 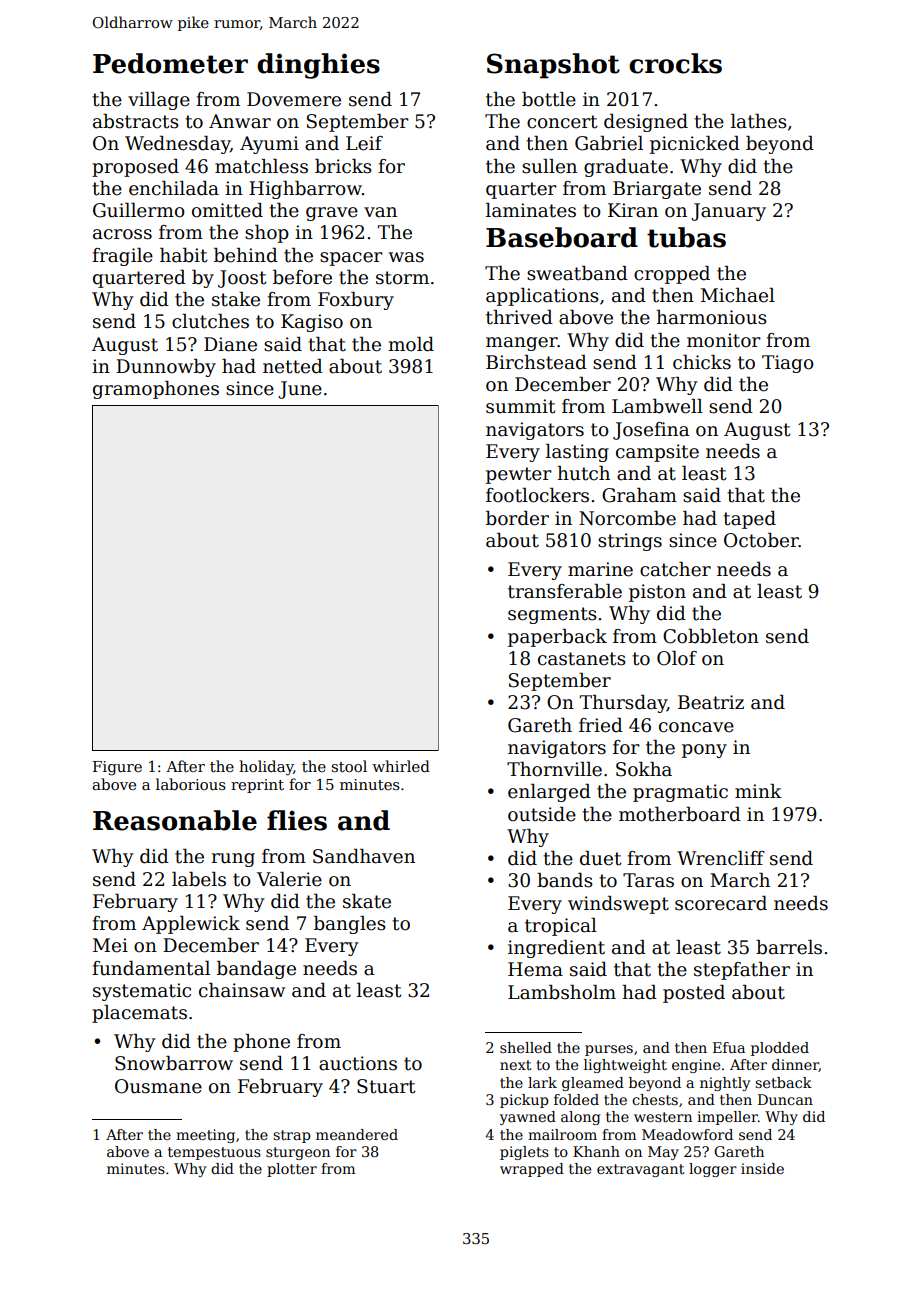 I want to click on Snapshot, so click(x=553, y=66).
